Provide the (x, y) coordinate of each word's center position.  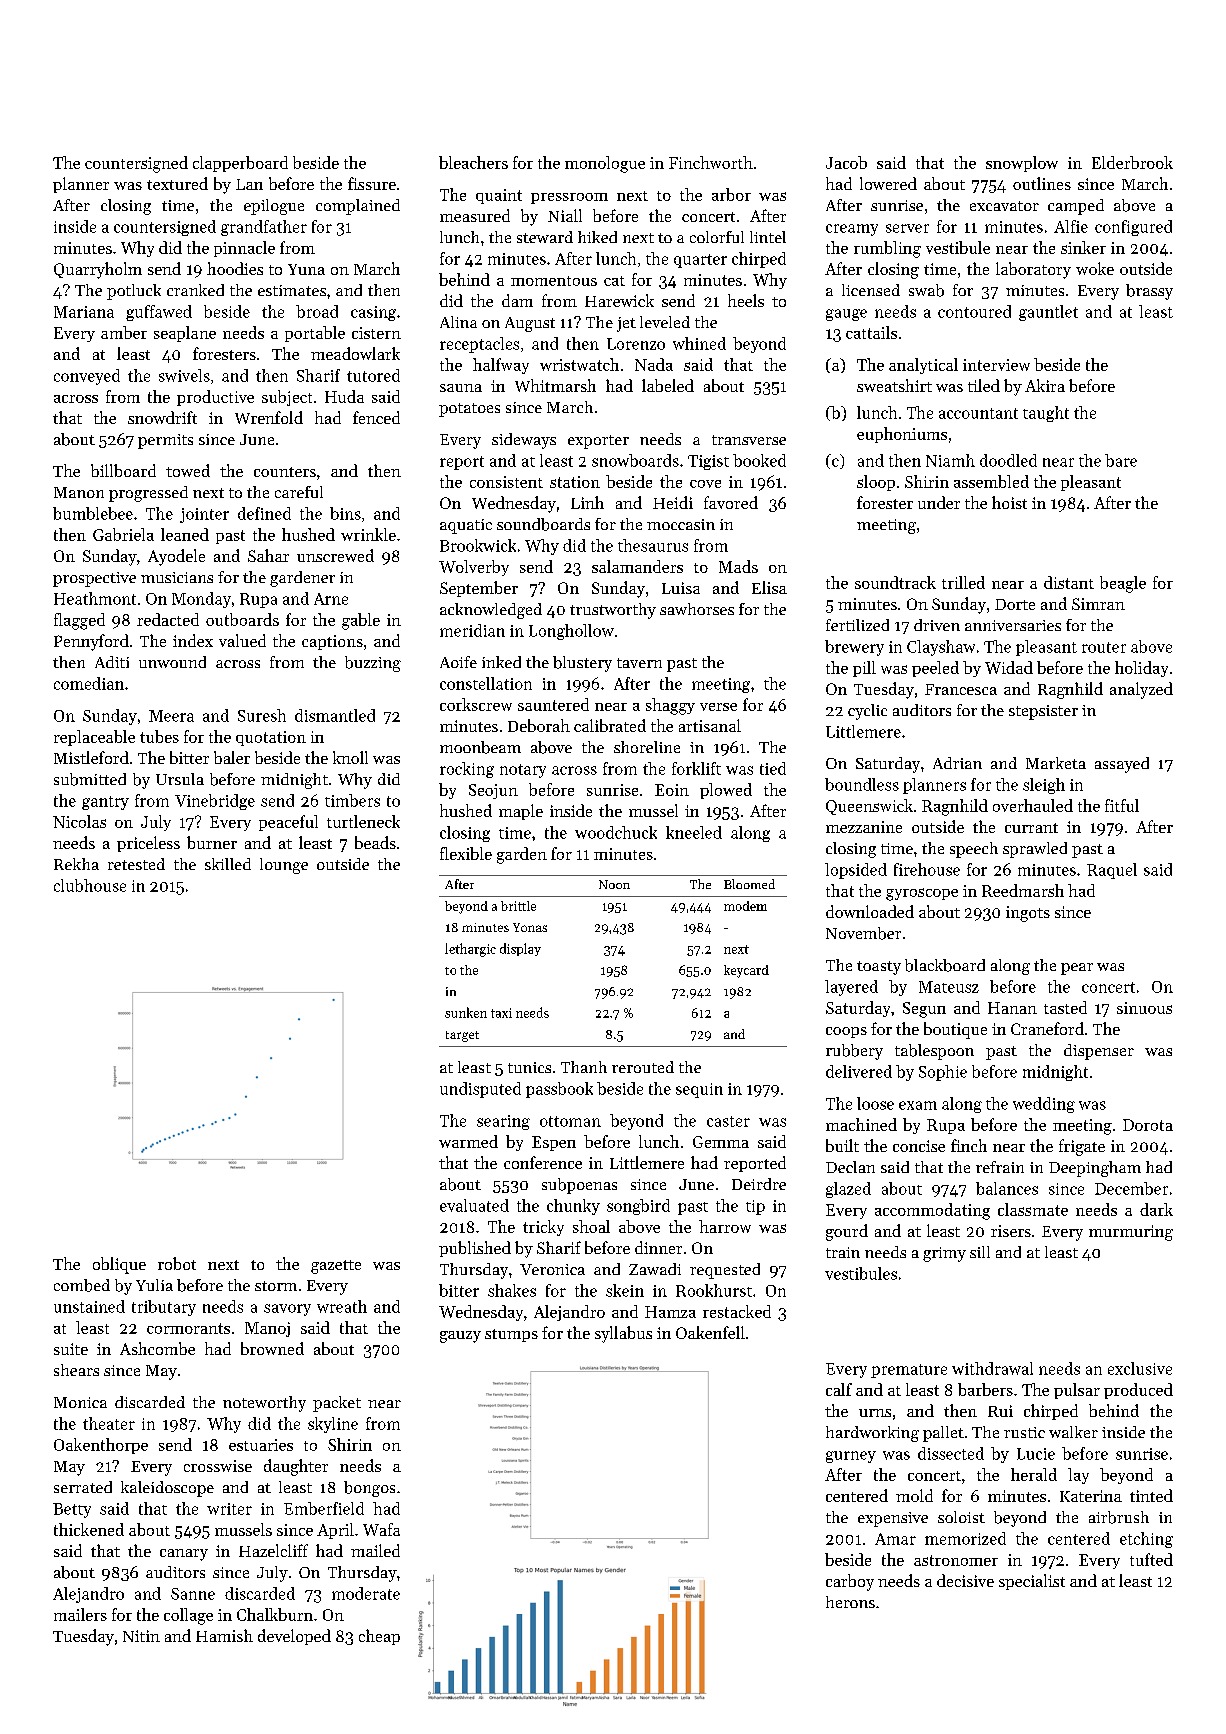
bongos (369, 1489)
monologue (605, 164)
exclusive (1140, 1368)
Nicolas (79, 821)
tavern (639, 663)
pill (864, 669)
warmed (468, 1141)
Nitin (141, 1636)
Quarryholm (98, 270)
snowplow (1022, 164)
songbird (638, 1207)
